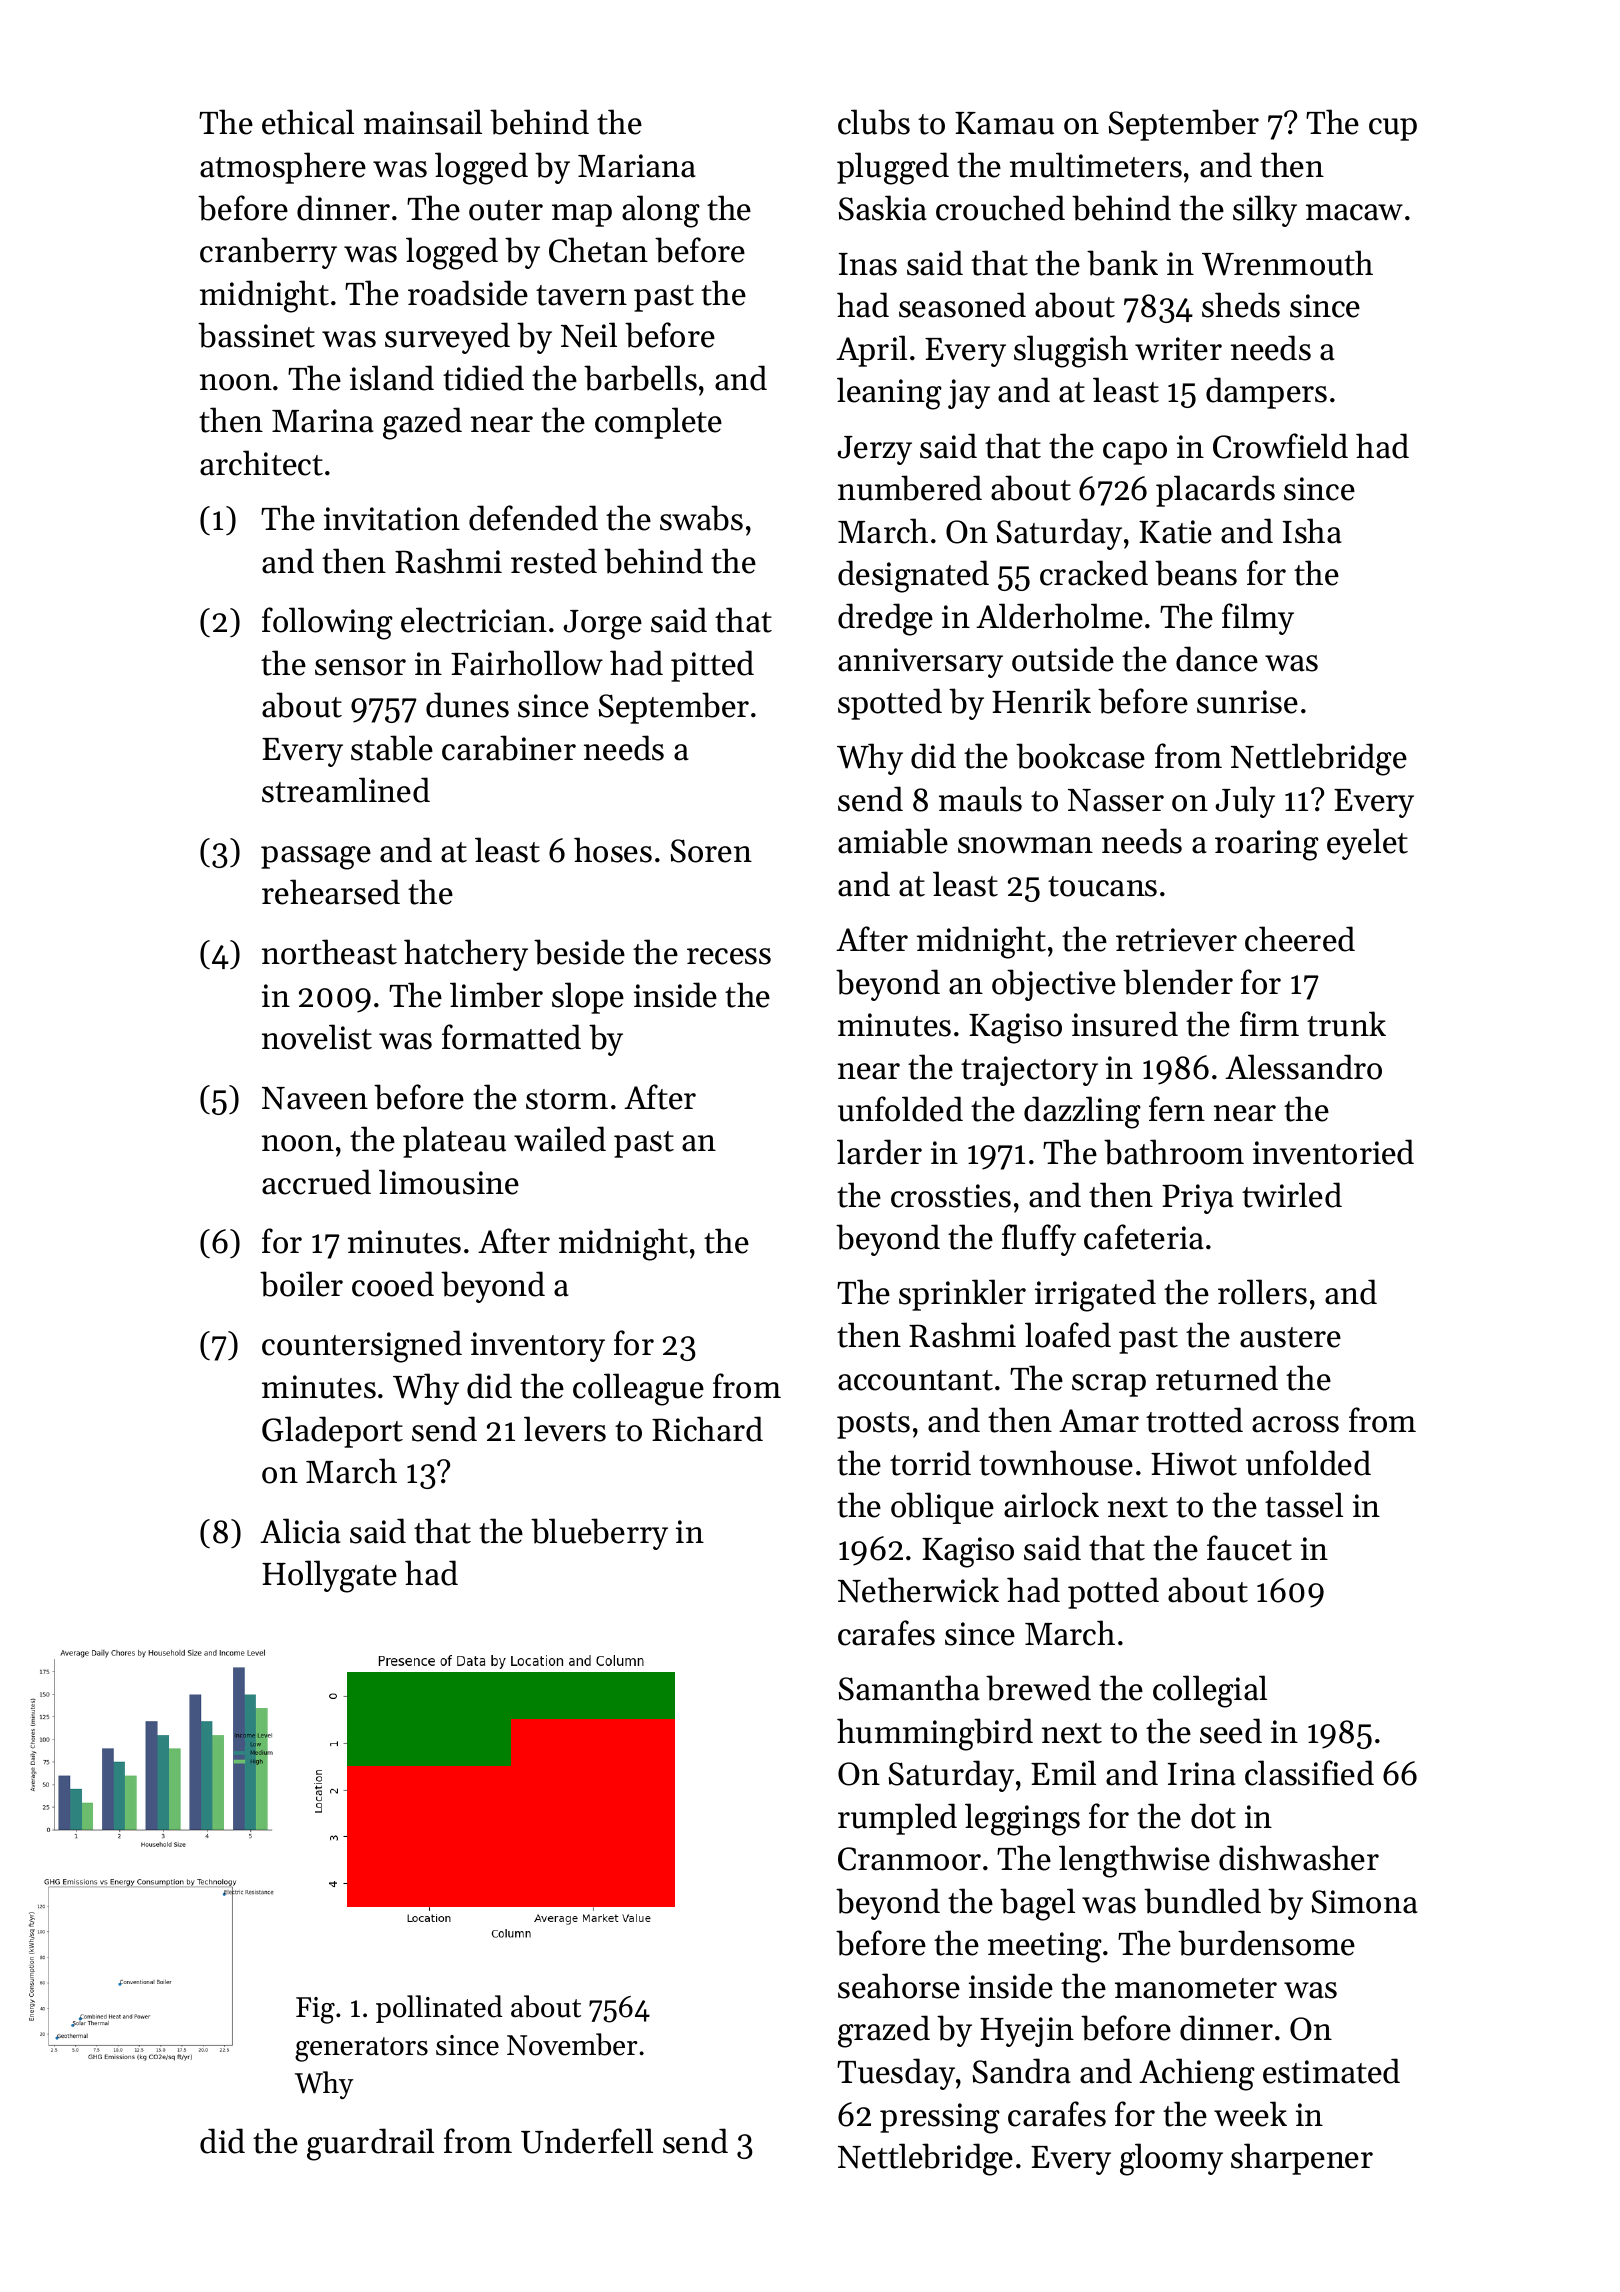 The height and width of the screenshot is (2292, 1620). Describe the element at coordinates (701, 518) in the screenshot. I see `swabs` at that location.
